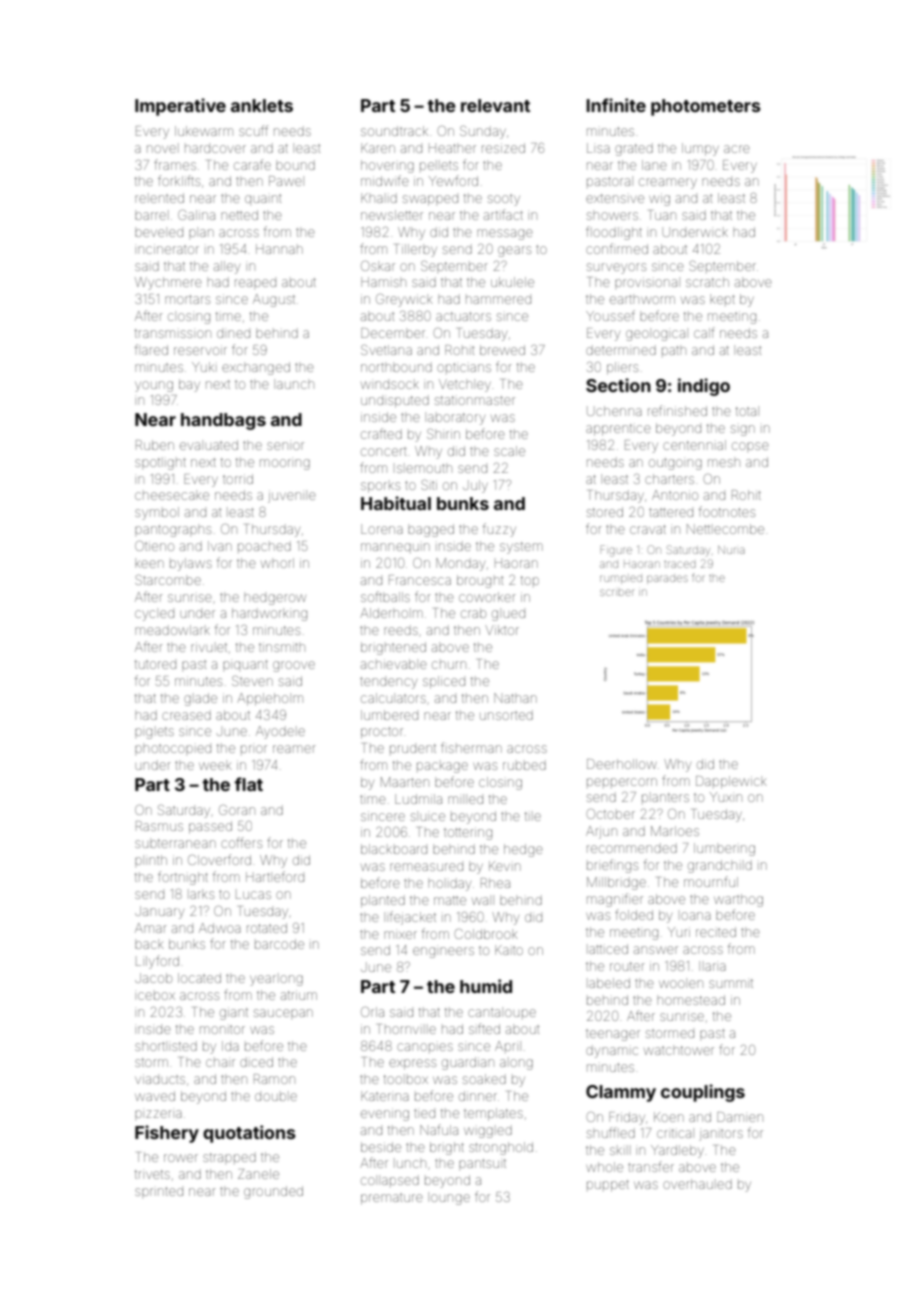 The height and width of the page is (1316, 908). Describe the element at coordinates (533, 816) in the page. I see `tile` at that location.
